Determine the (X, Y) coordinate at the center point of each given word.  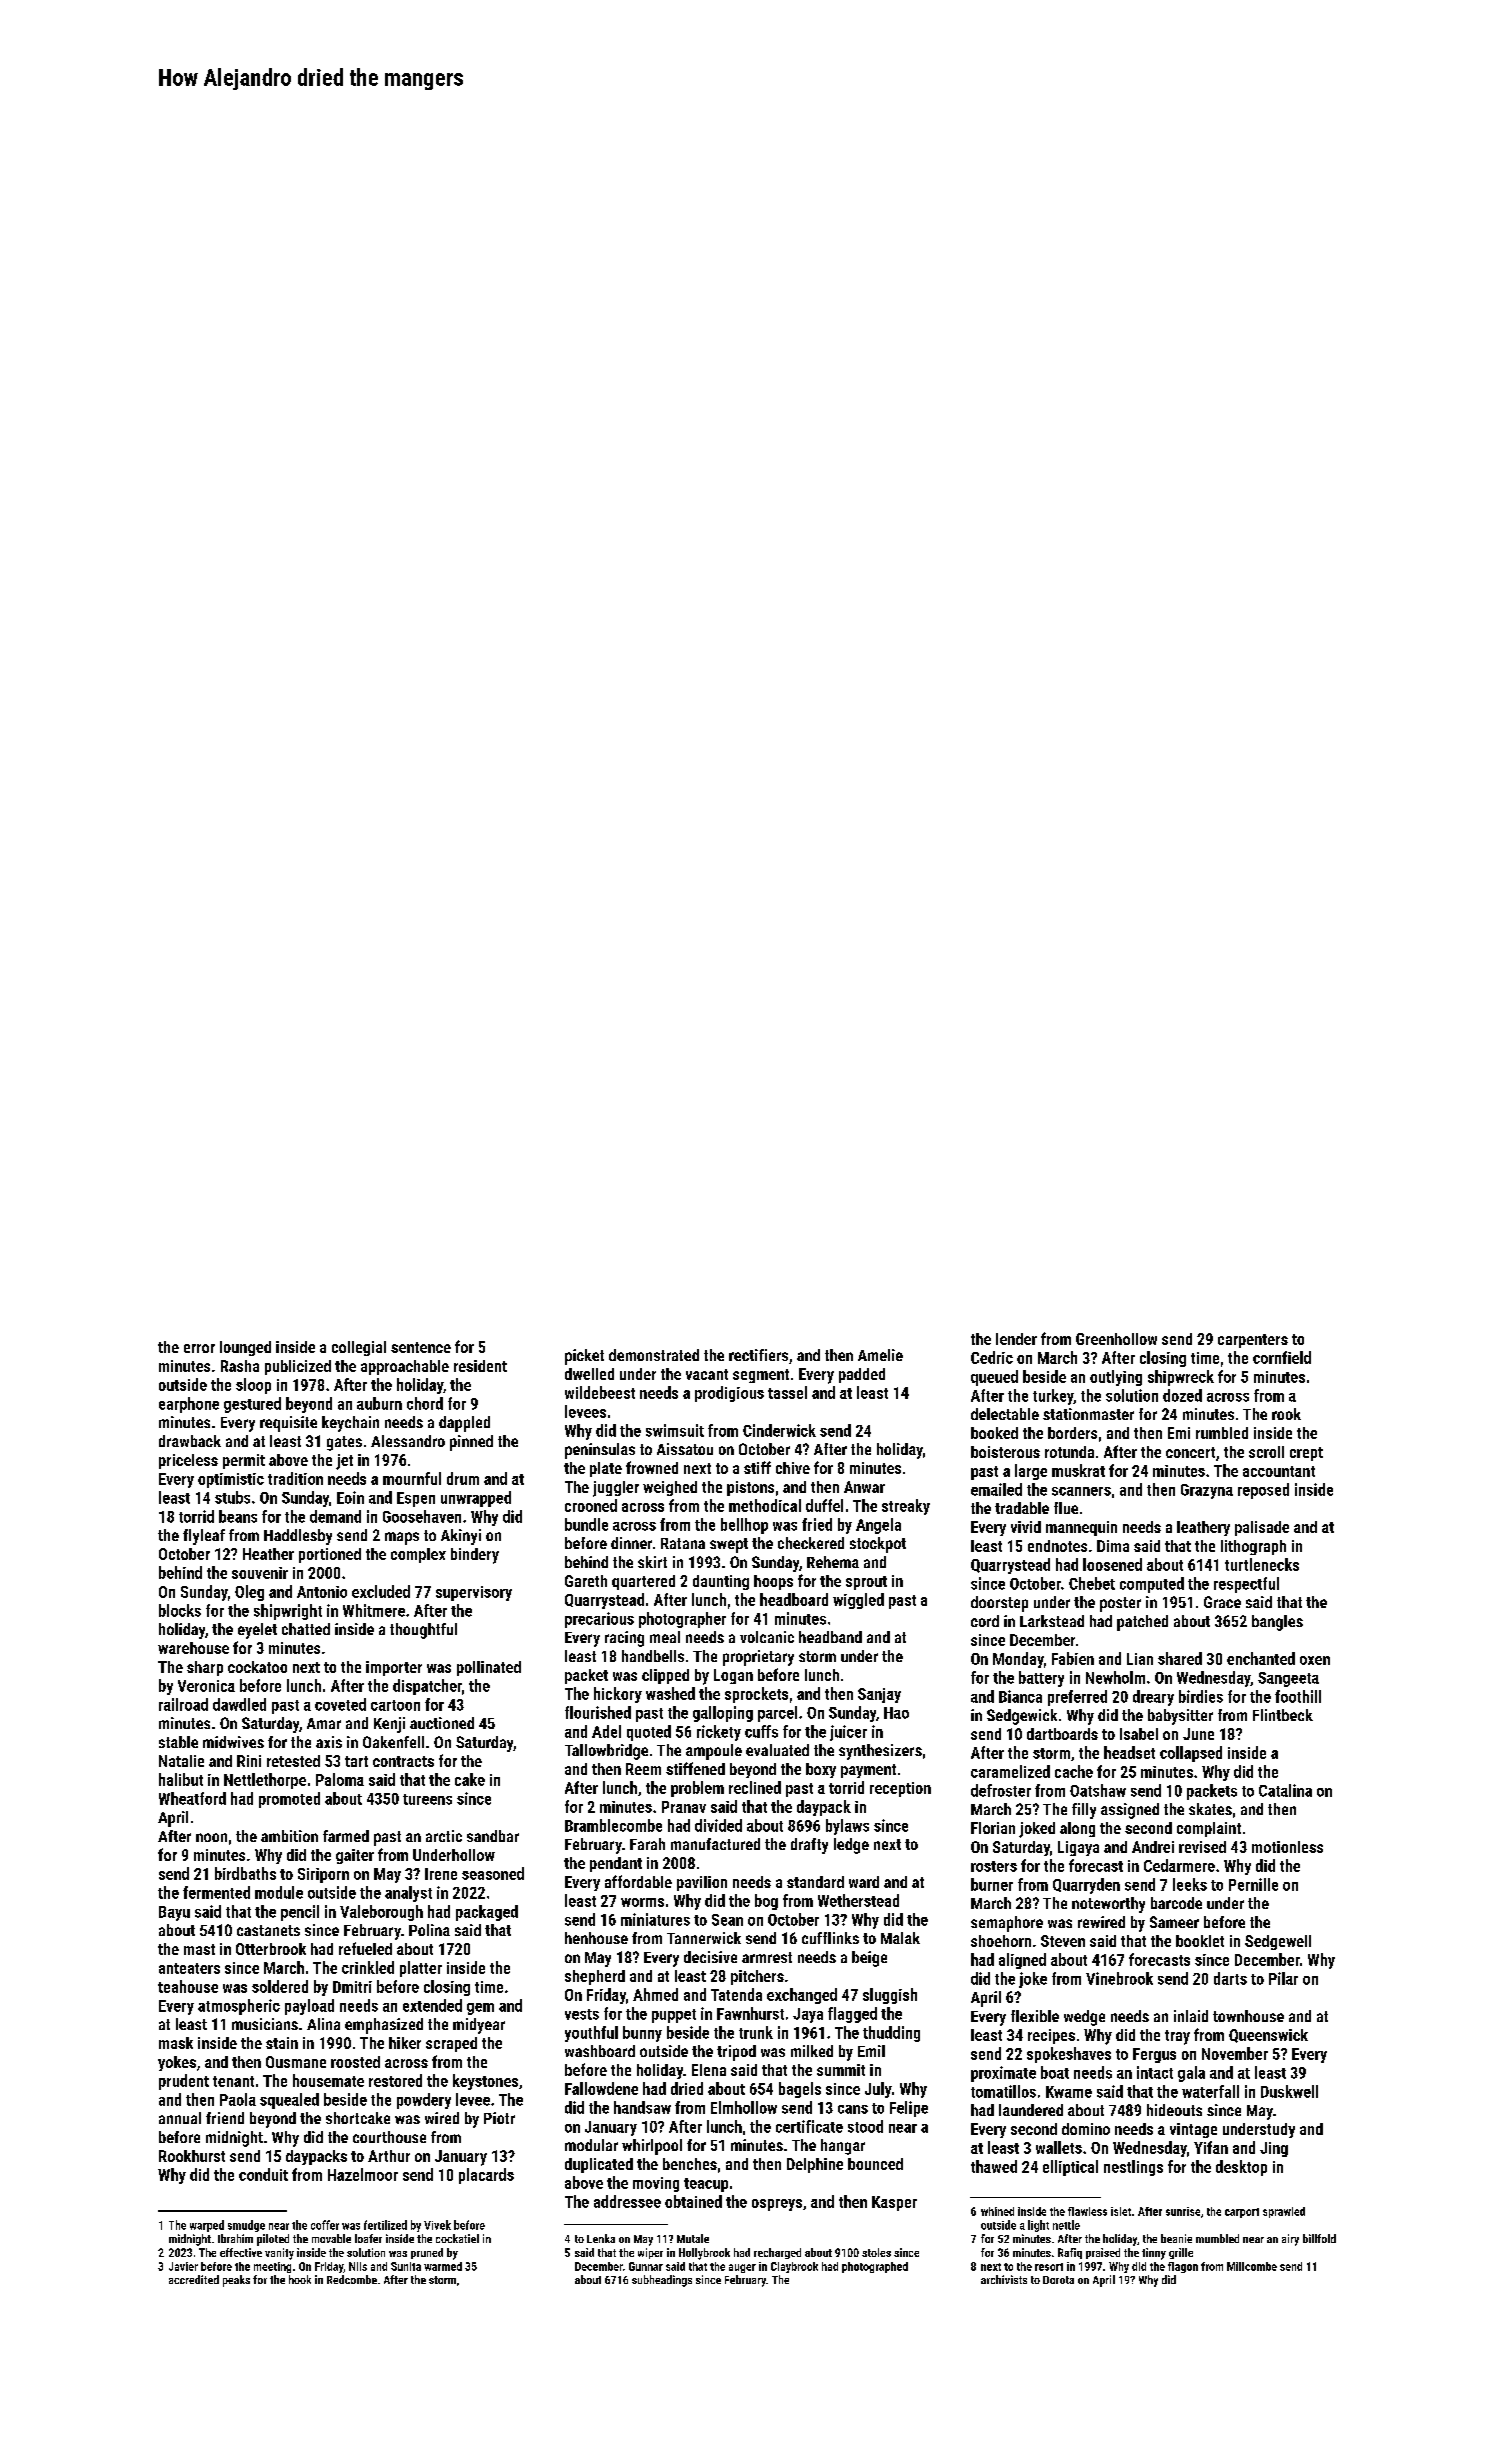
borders (1072, 1433)
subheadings (662, 2281)
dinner (631, 1543)
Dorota (1058, 2280)
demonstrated (654, 1355)
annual (180, 2118)
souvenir (260, 1573)
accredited (194, 2279)
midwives (233, 1742)
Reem (643, 1769)
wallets (1059, 2147)
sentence (421, 1347)
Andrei (1153, 1847)
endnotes (1057, 1546)
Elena (709, 2070)
